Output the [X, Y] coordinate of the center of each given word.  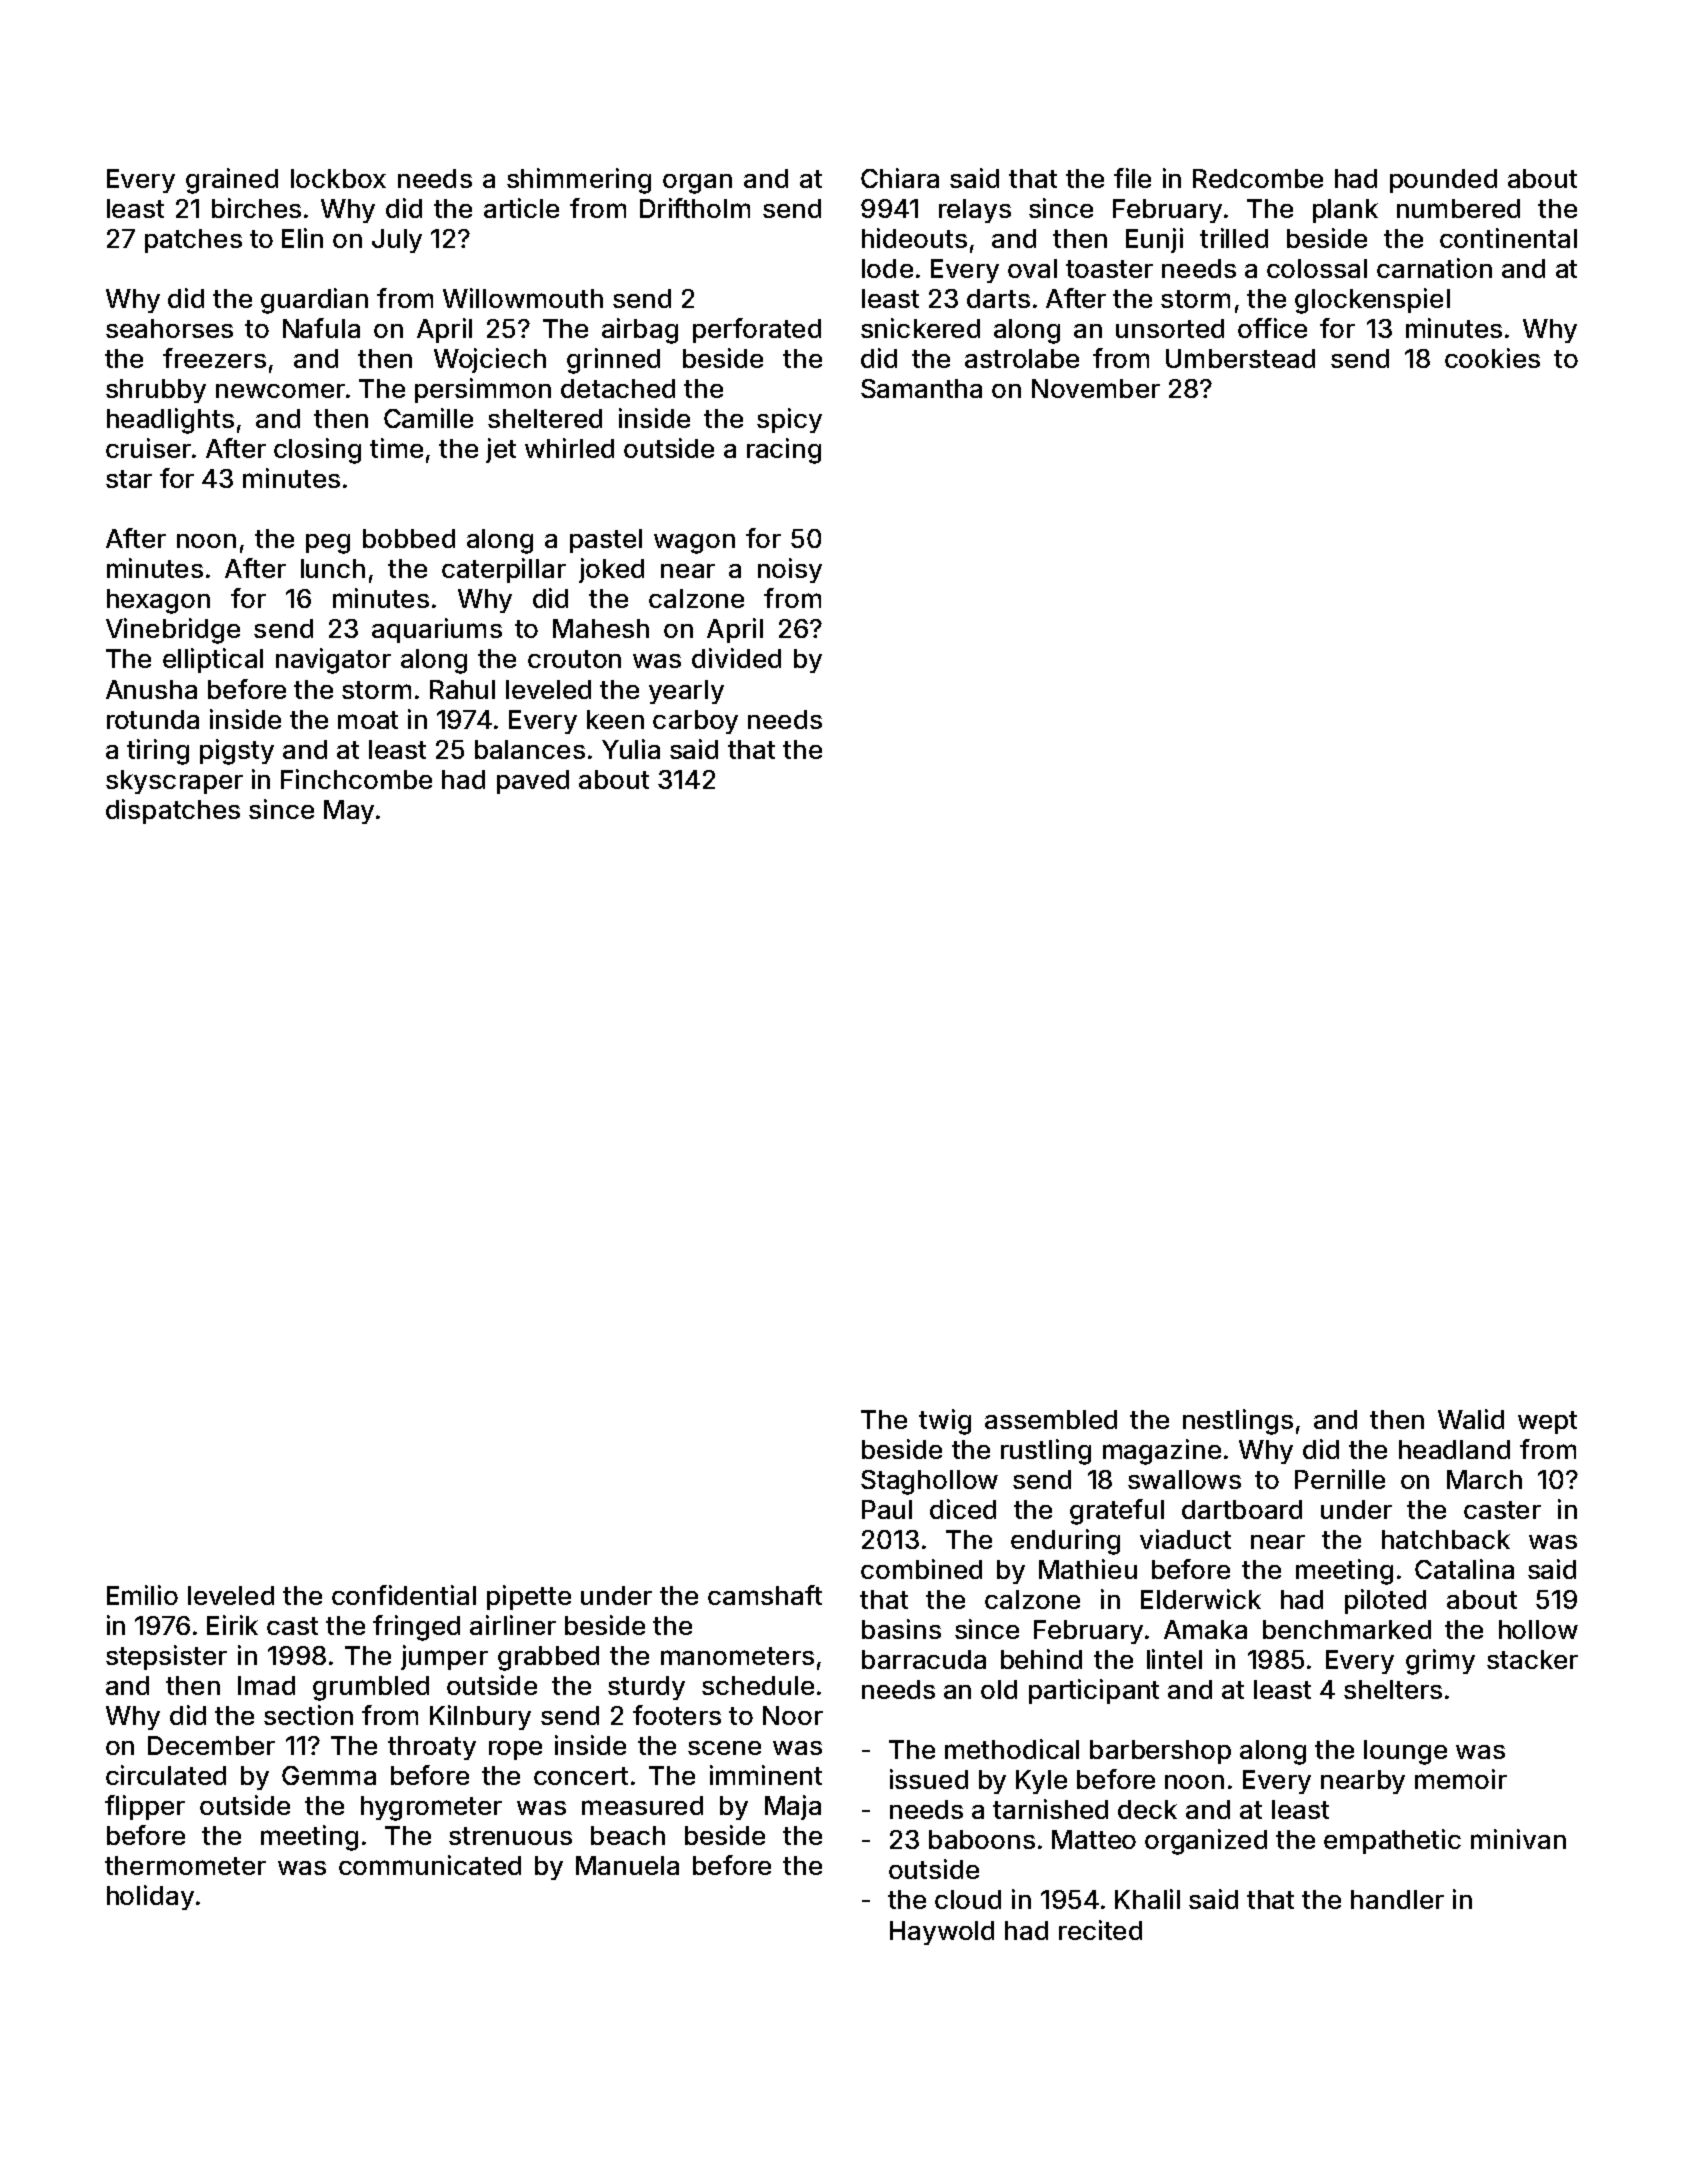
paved [533, 782]
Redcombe [1258, 178]
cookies [1492, 358]
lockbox [338, 178]
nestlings [1238, 1422]
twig [945, 1422]
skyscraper [174, 782]
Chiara [900, 178]
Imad [266, 1685]
